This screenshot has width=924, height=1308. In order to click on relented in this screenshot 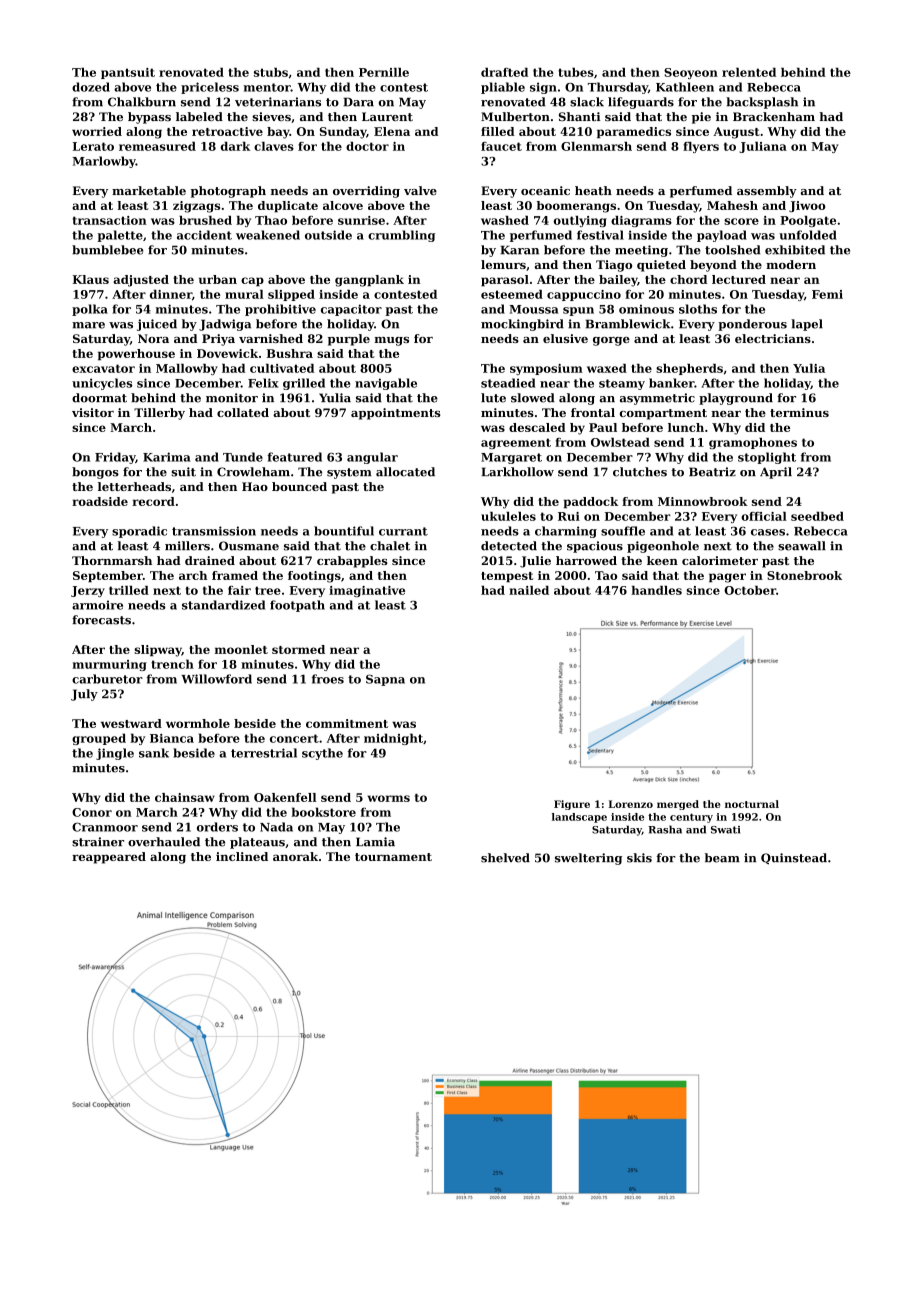, I will do `click(749, 72)`.
